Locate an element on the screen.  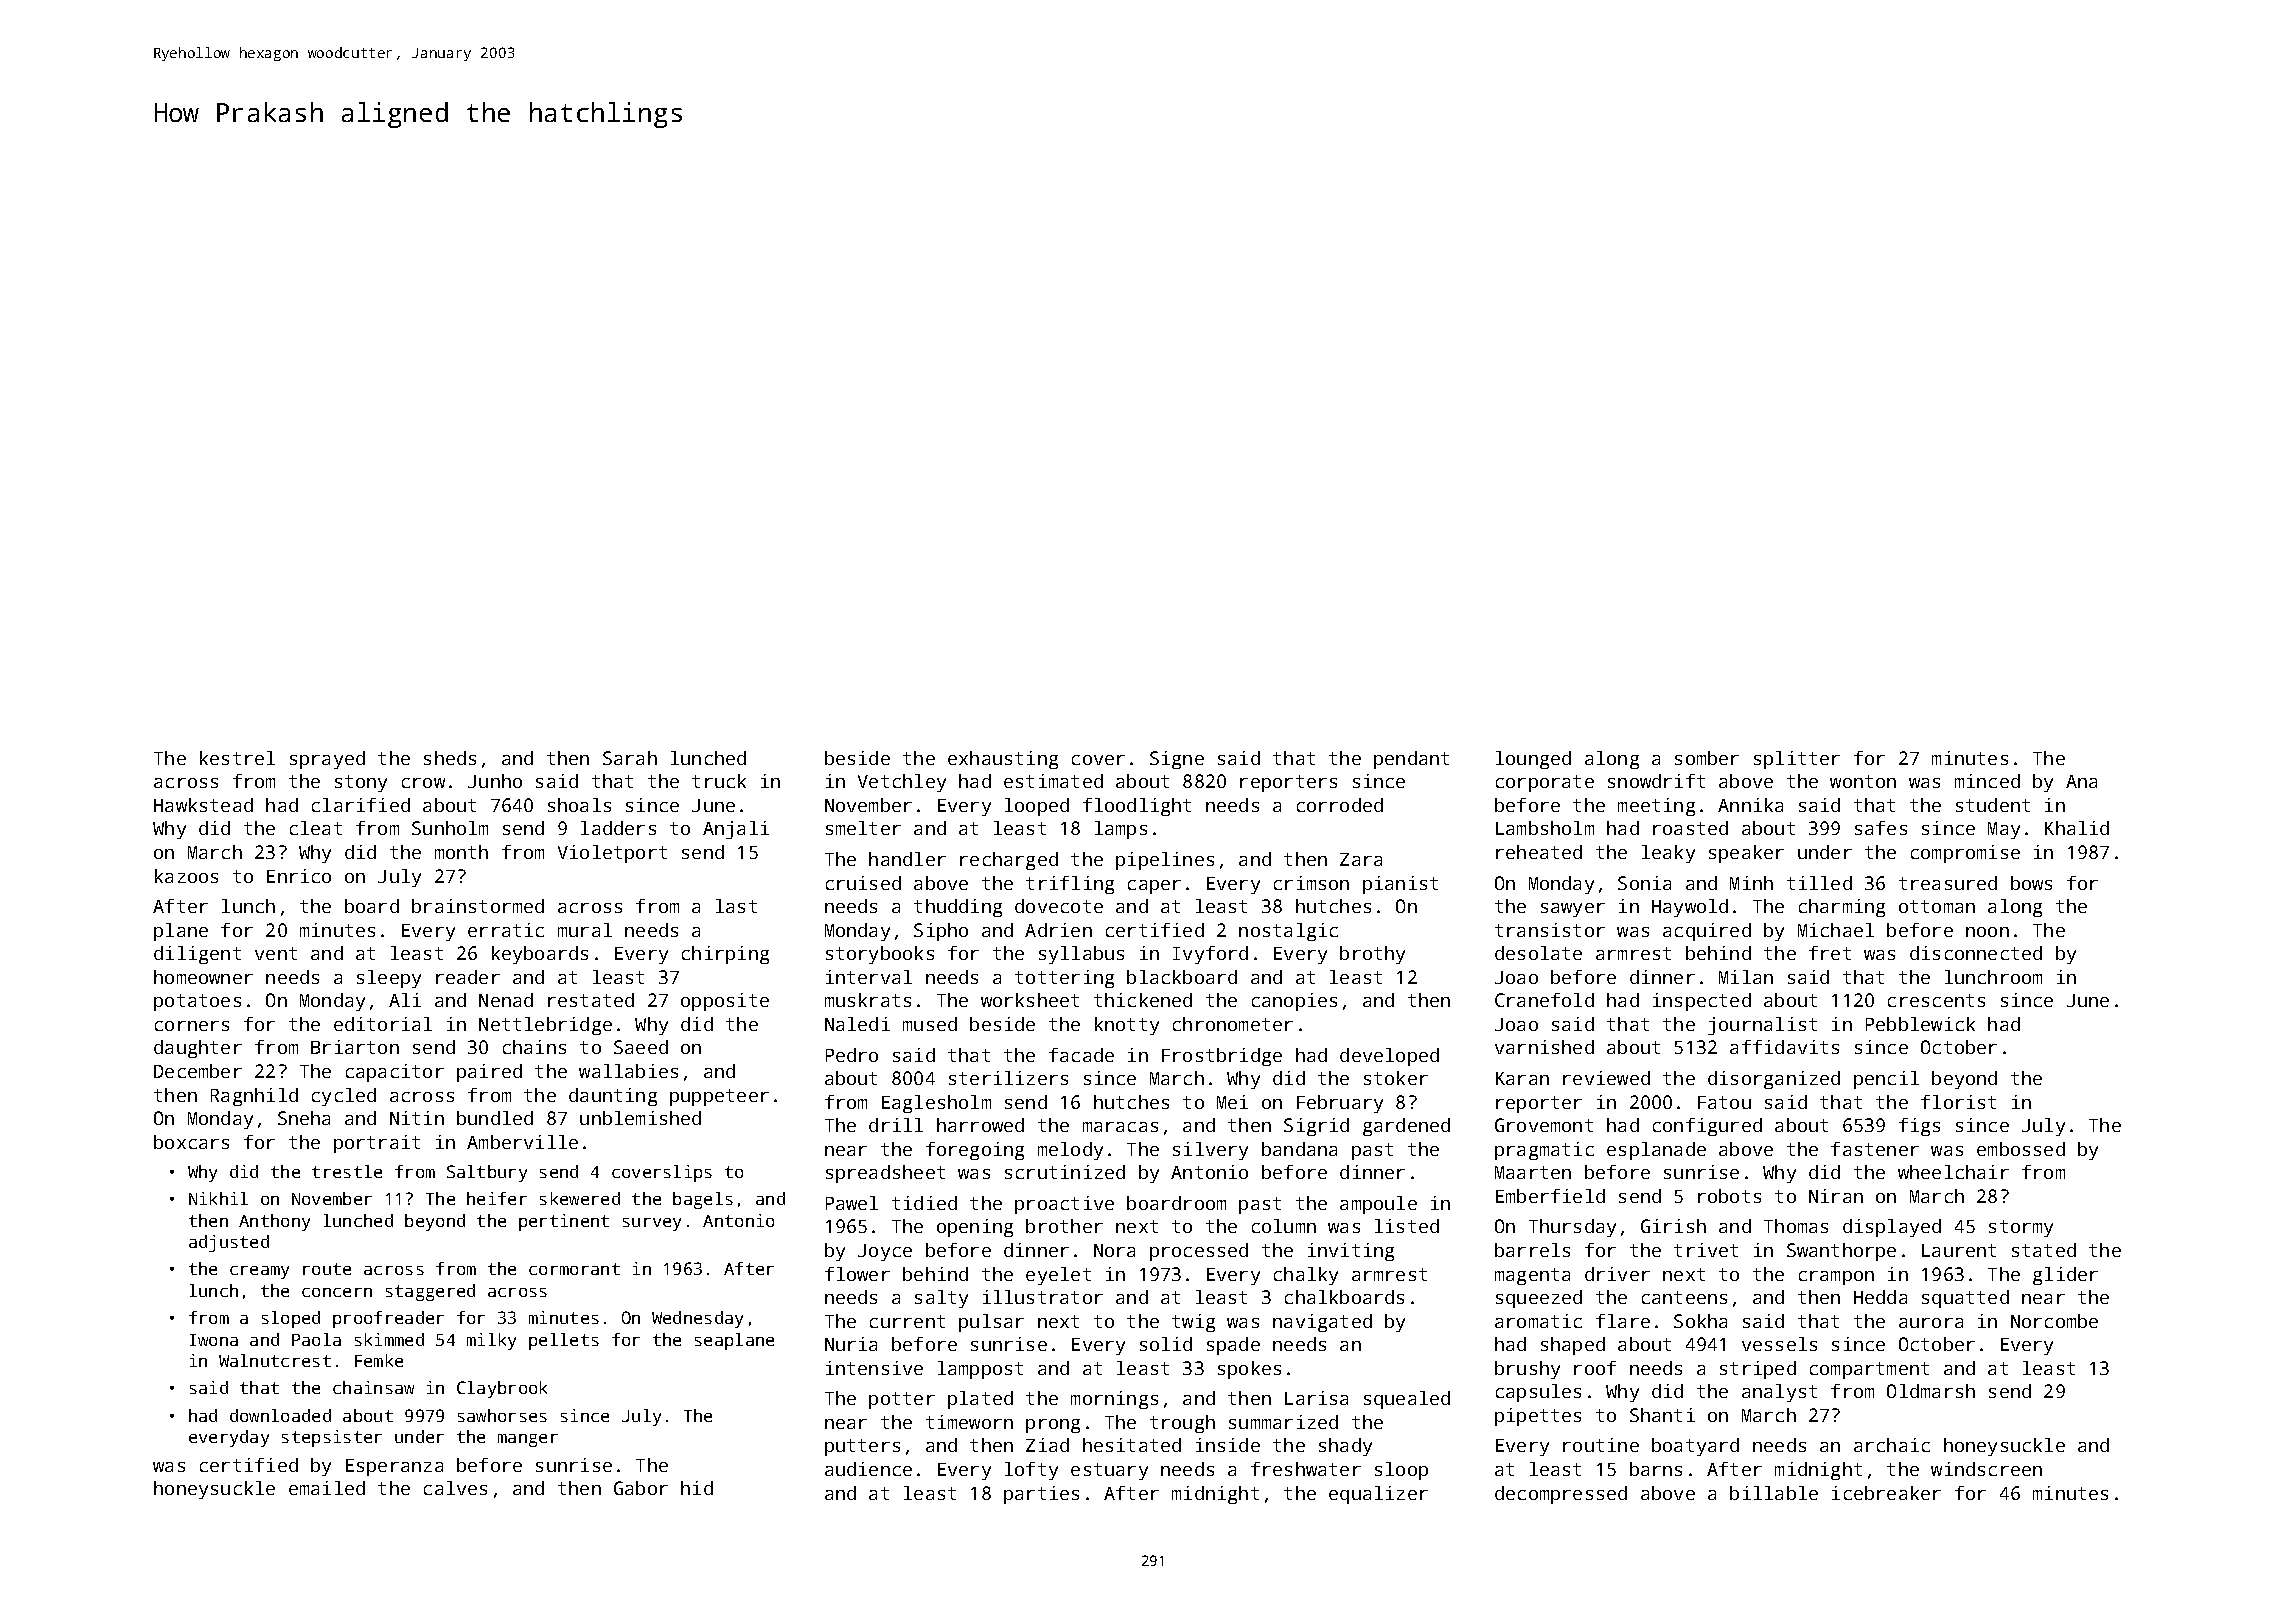
pendant is located at coordinates (1411, 760).
